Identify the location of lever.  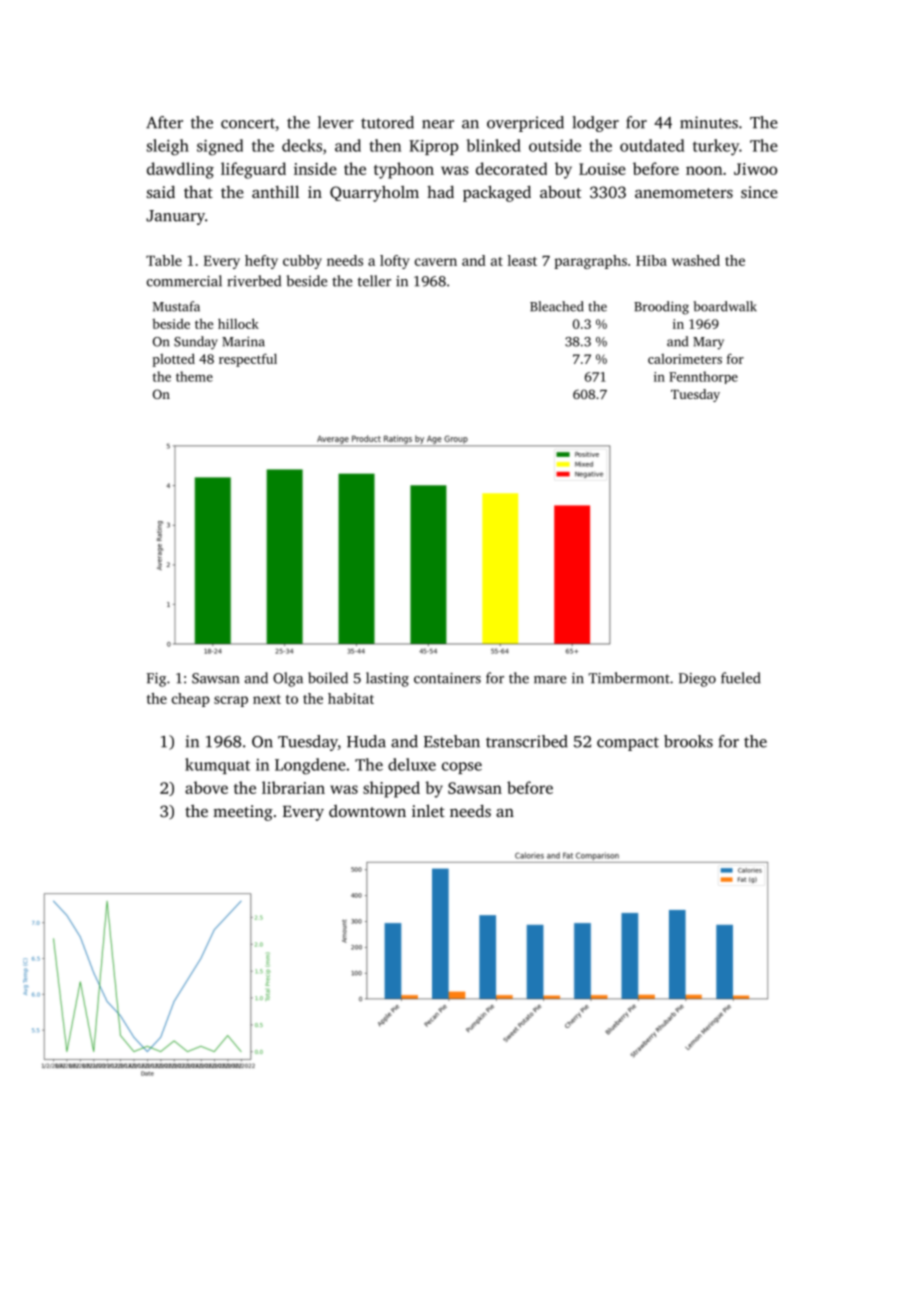
(336, 122).
